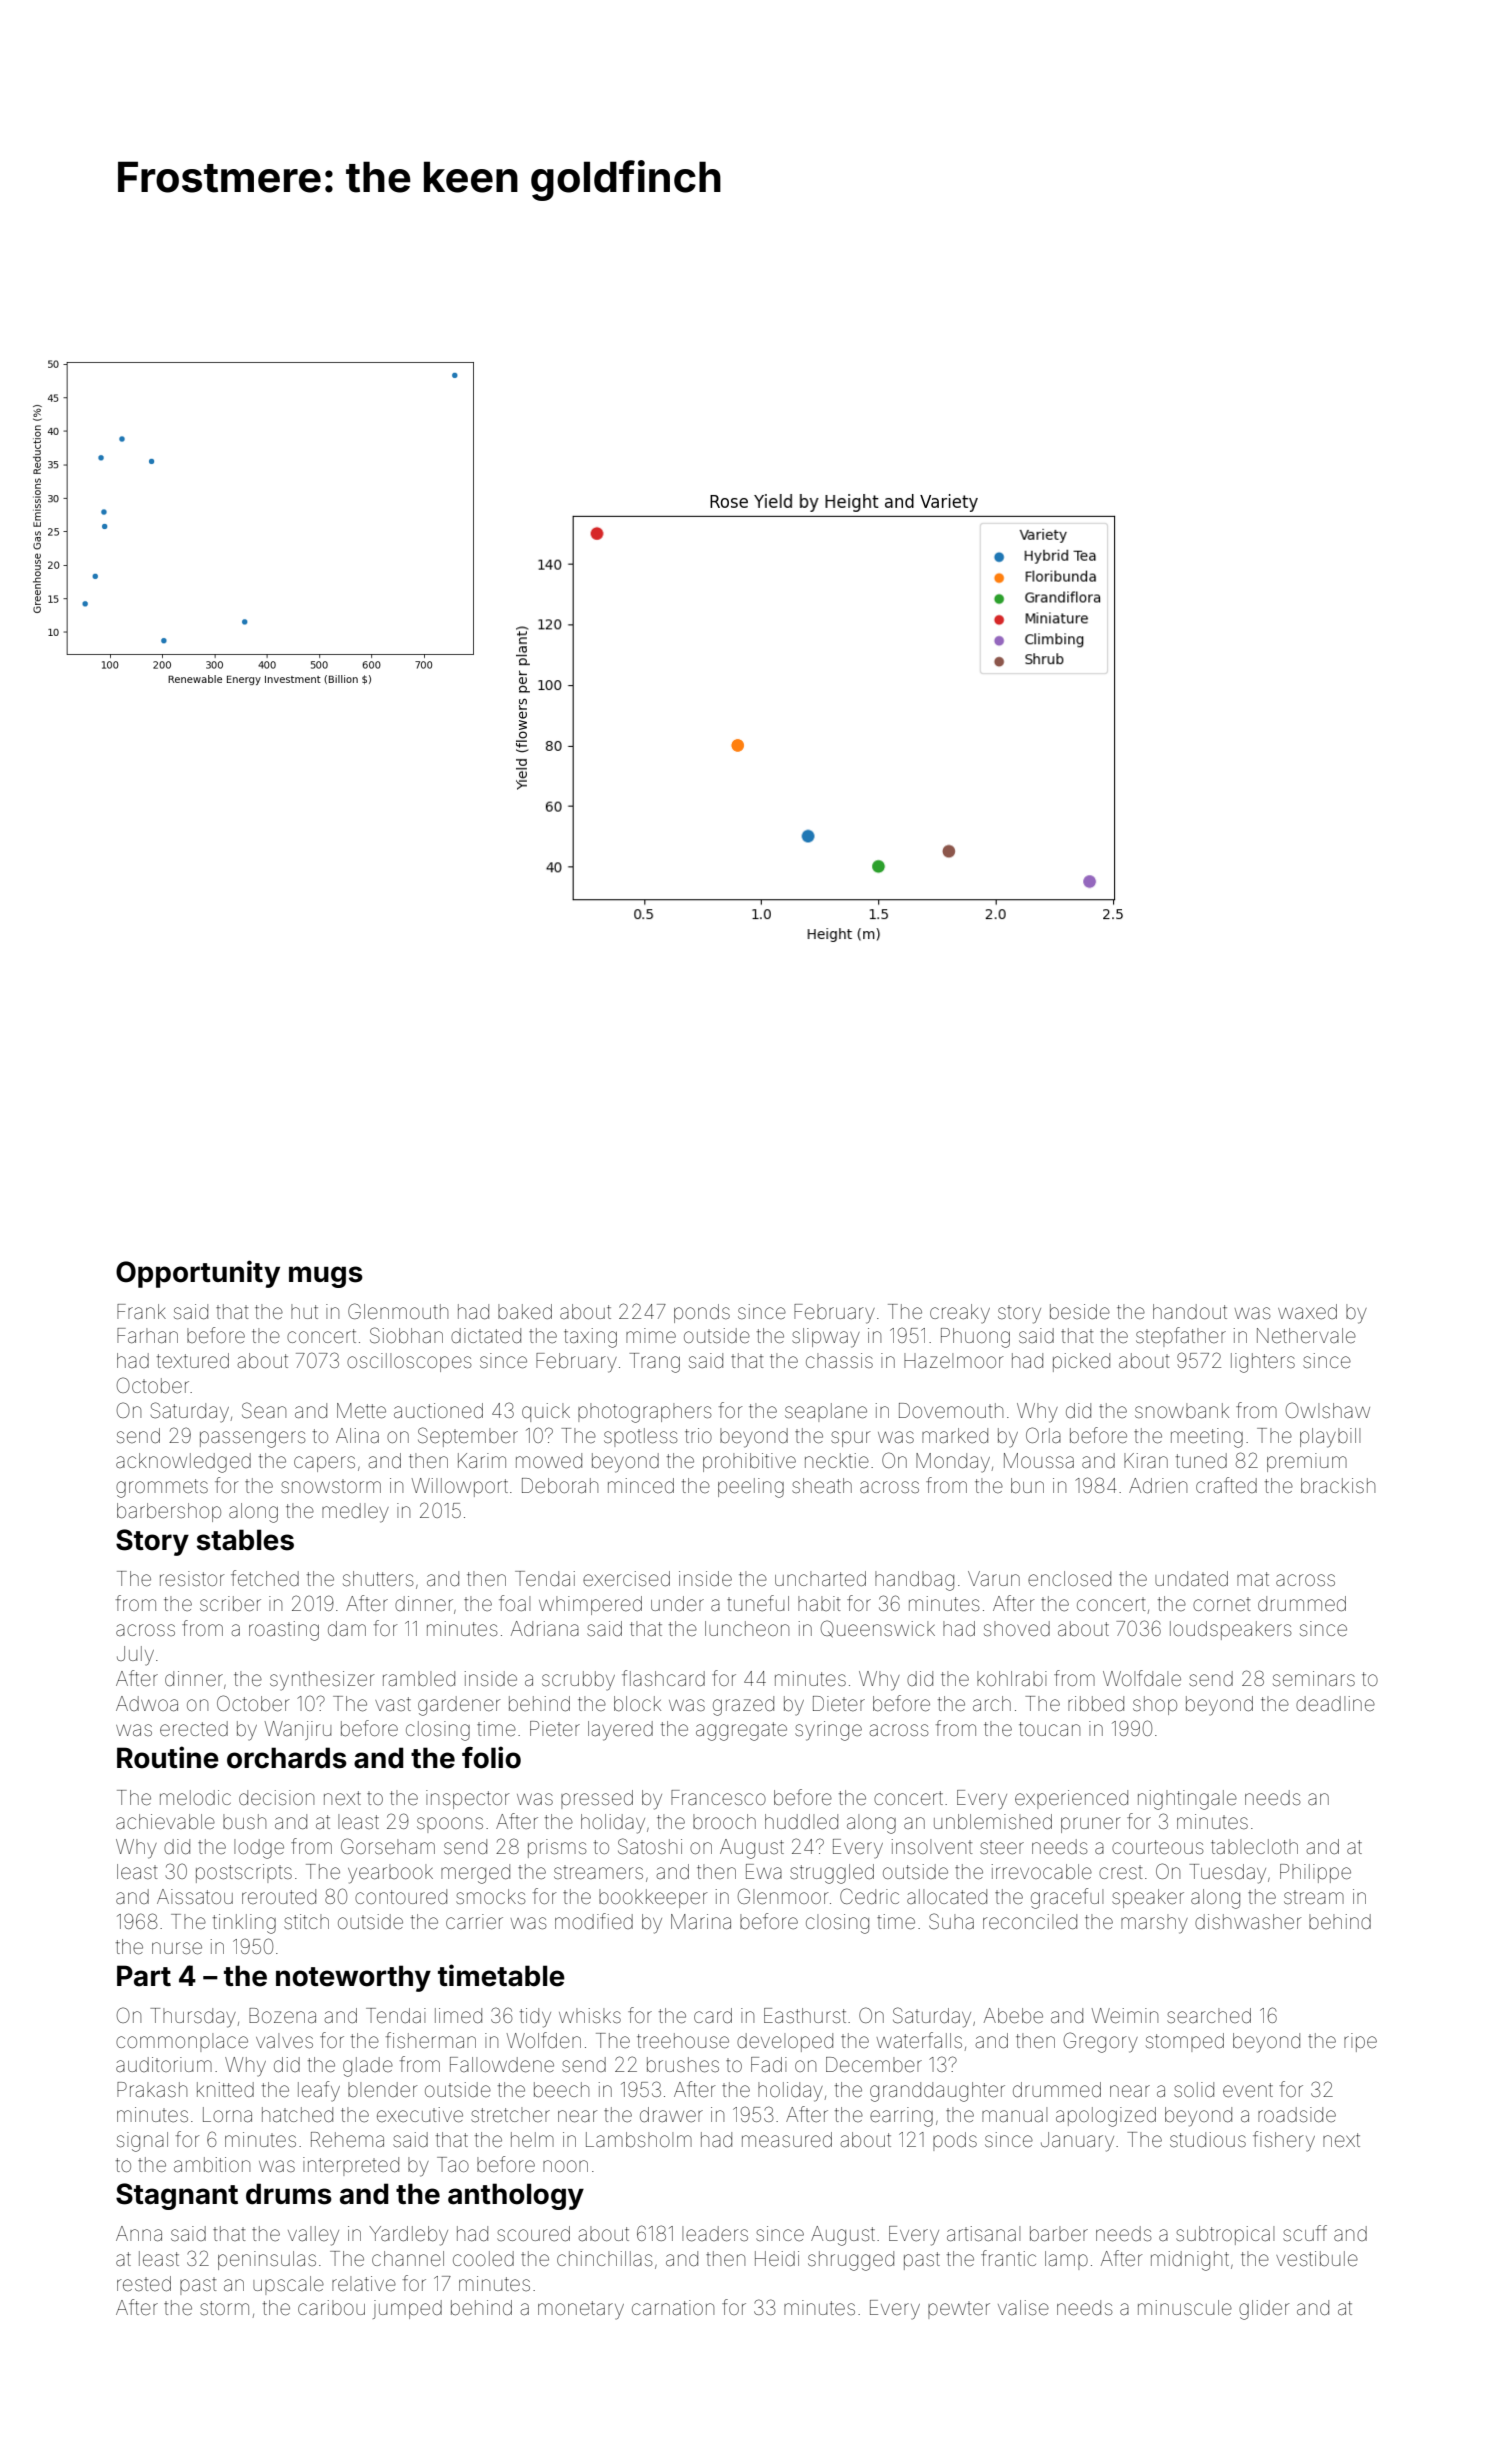 The width and height of the screenshot is (1496, 2464). What do you see at coordinates (306, 1921) in the screenshot?
I see `stitch` at bounding box center [306, 1921].
